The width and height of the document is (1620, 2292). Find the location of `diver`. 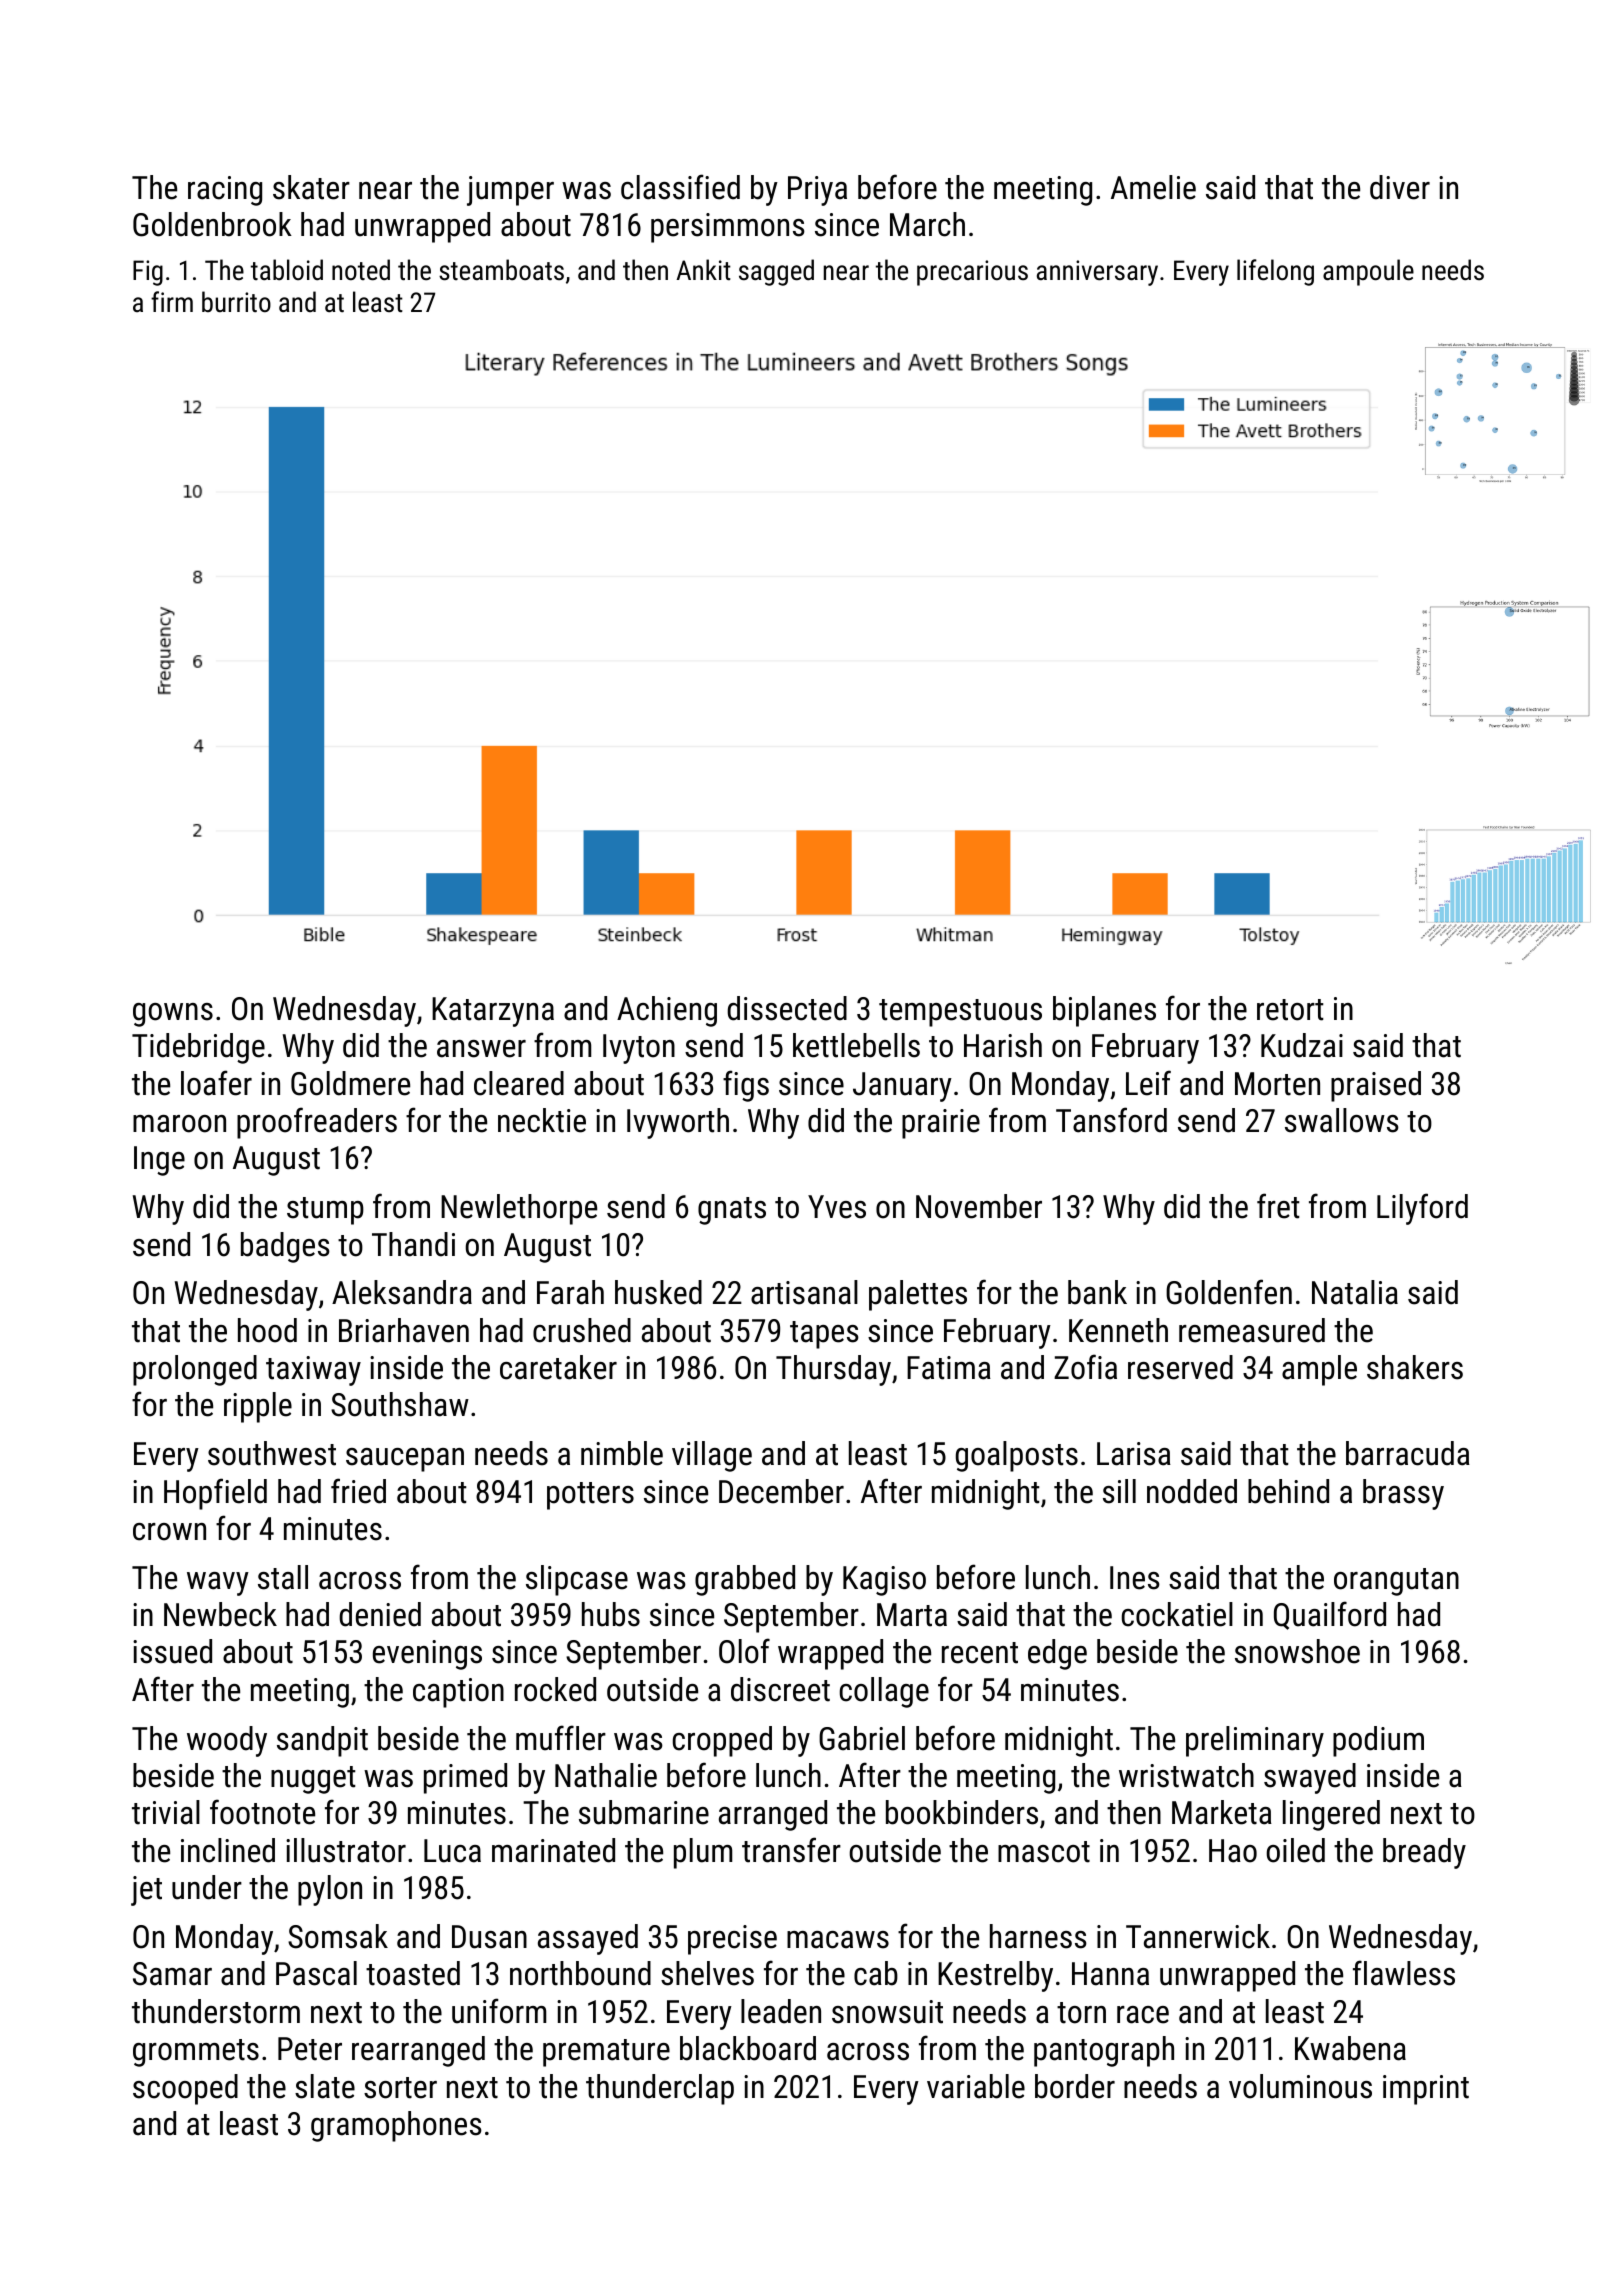

diver is located at coordinates (1400, 187).
